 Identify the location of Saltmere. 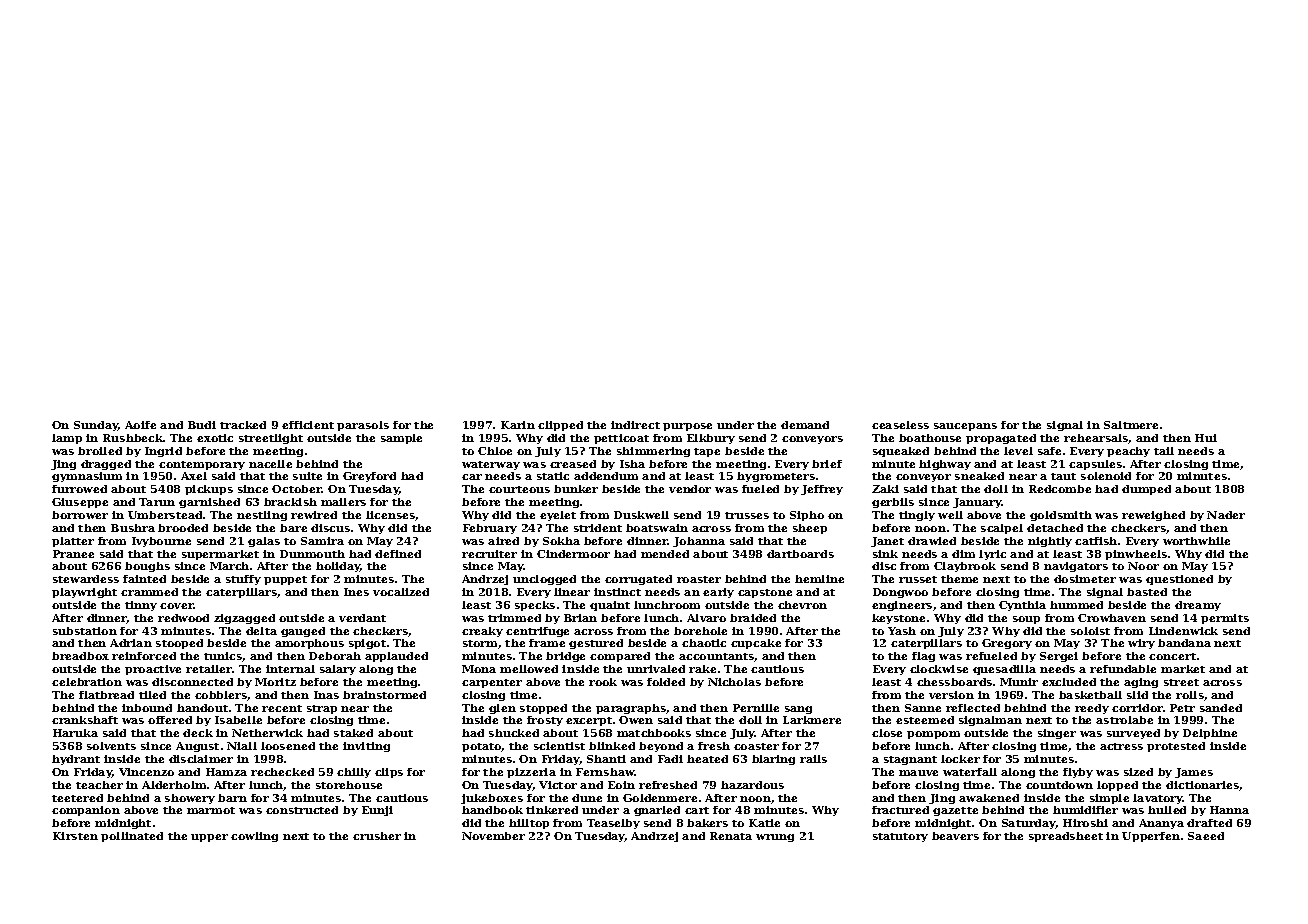
(1131, 425).
